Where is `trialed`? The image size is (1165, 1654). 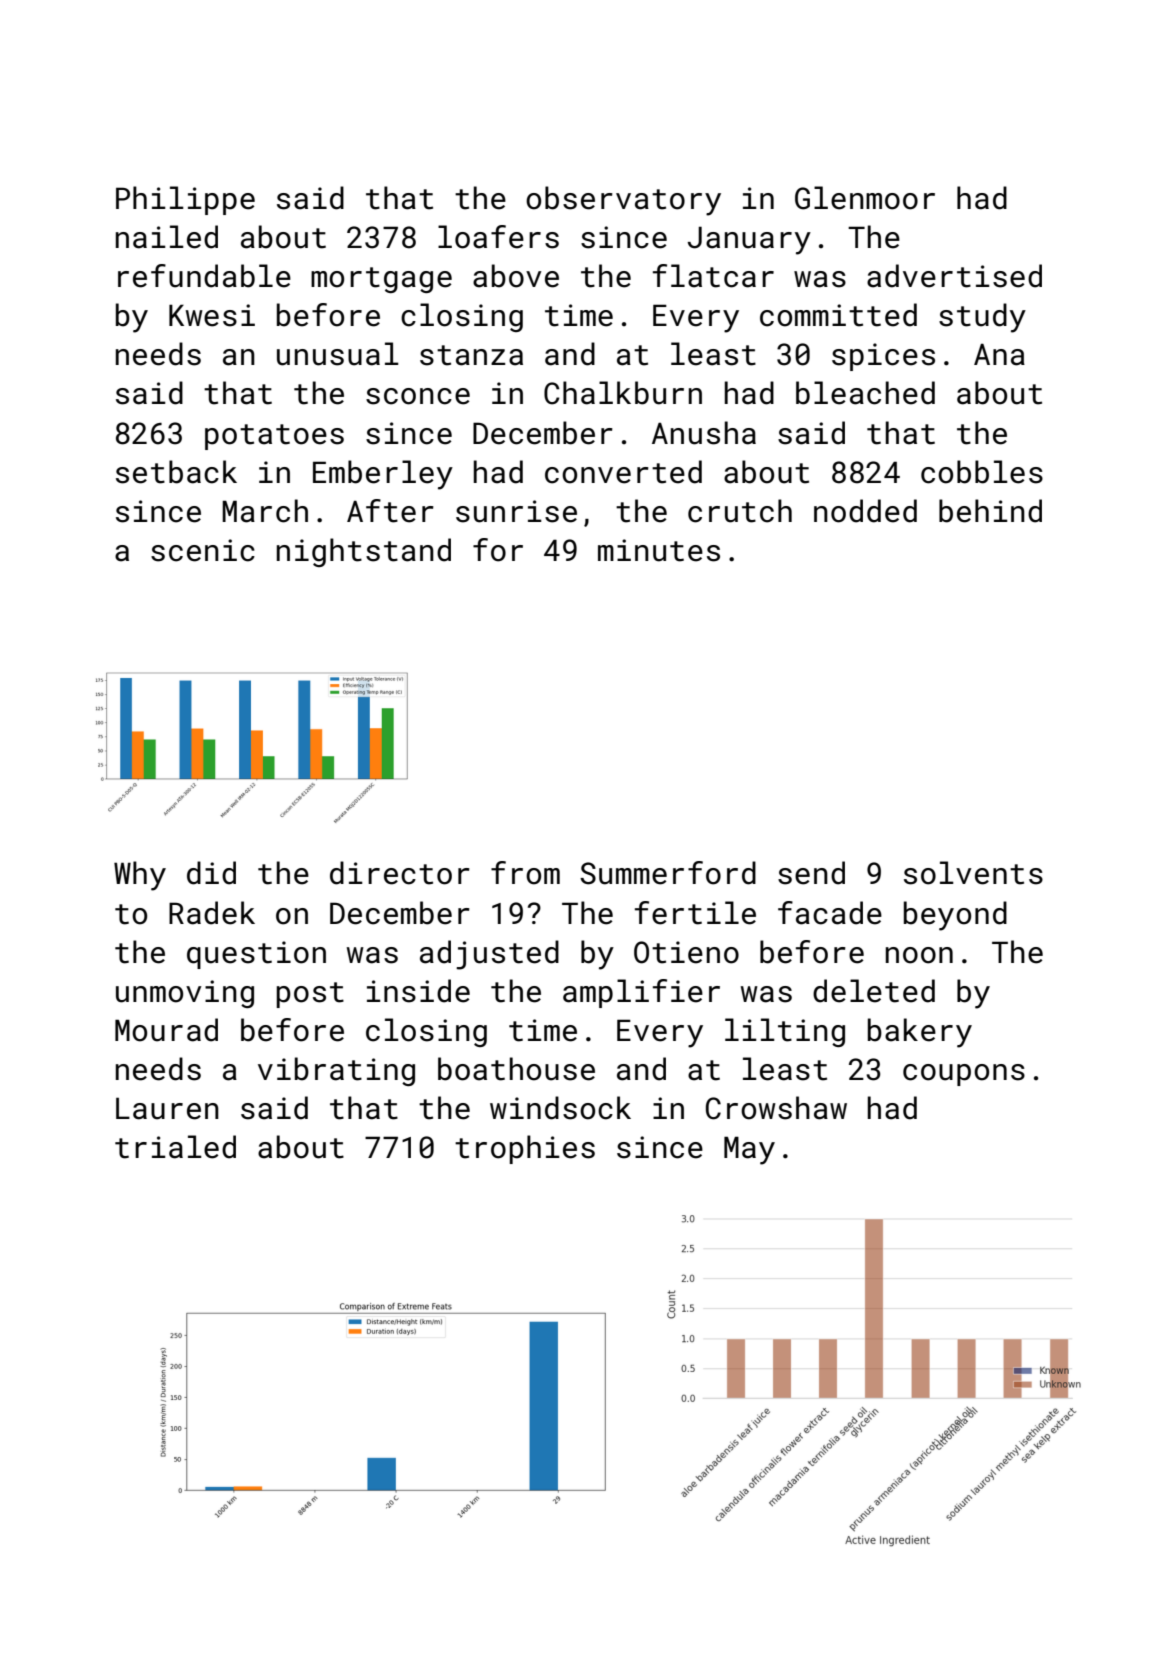 trialed is located at coordinates (175, 1147).
